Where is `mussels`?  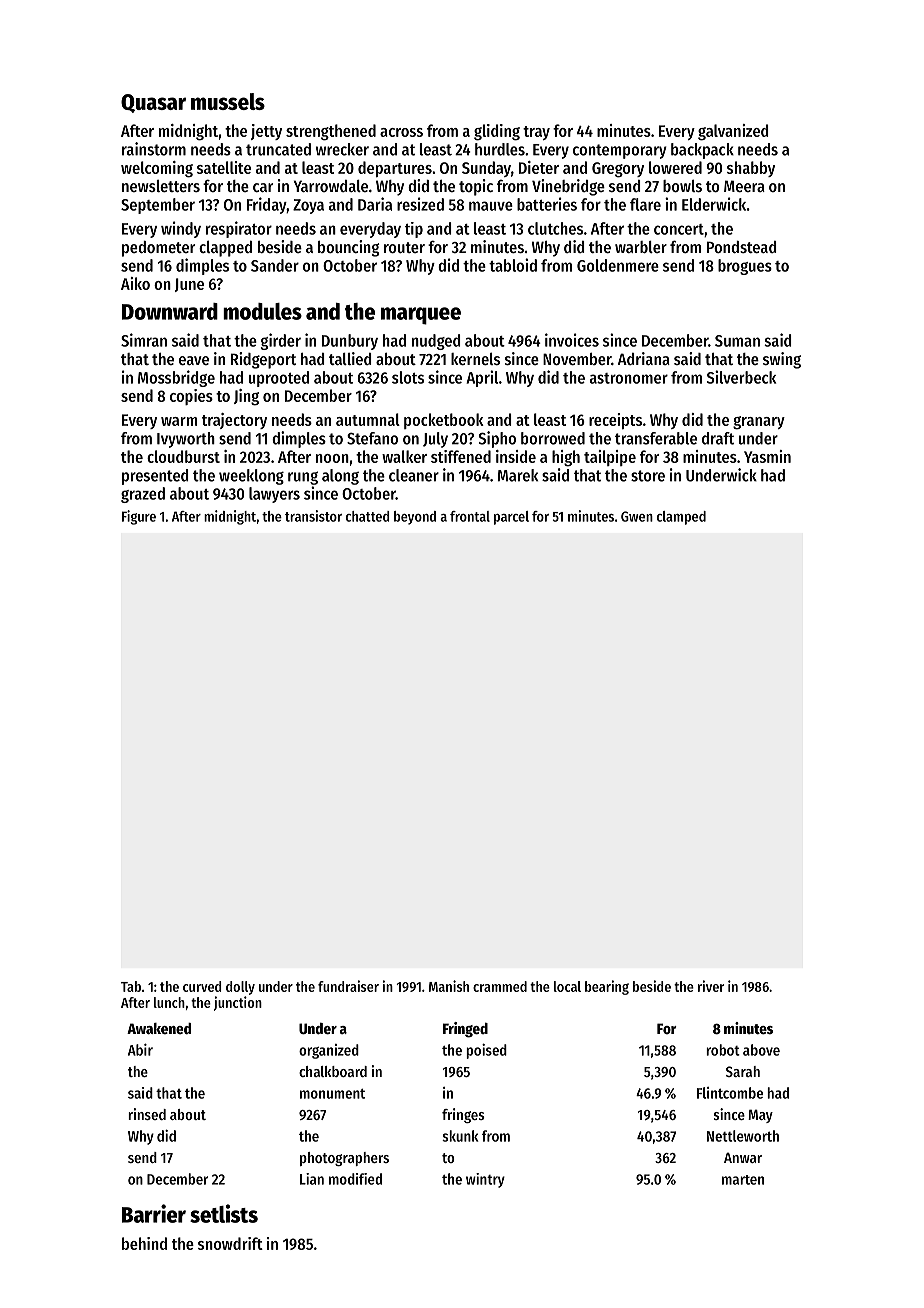 mussels is located at coordinates (228, 101).
